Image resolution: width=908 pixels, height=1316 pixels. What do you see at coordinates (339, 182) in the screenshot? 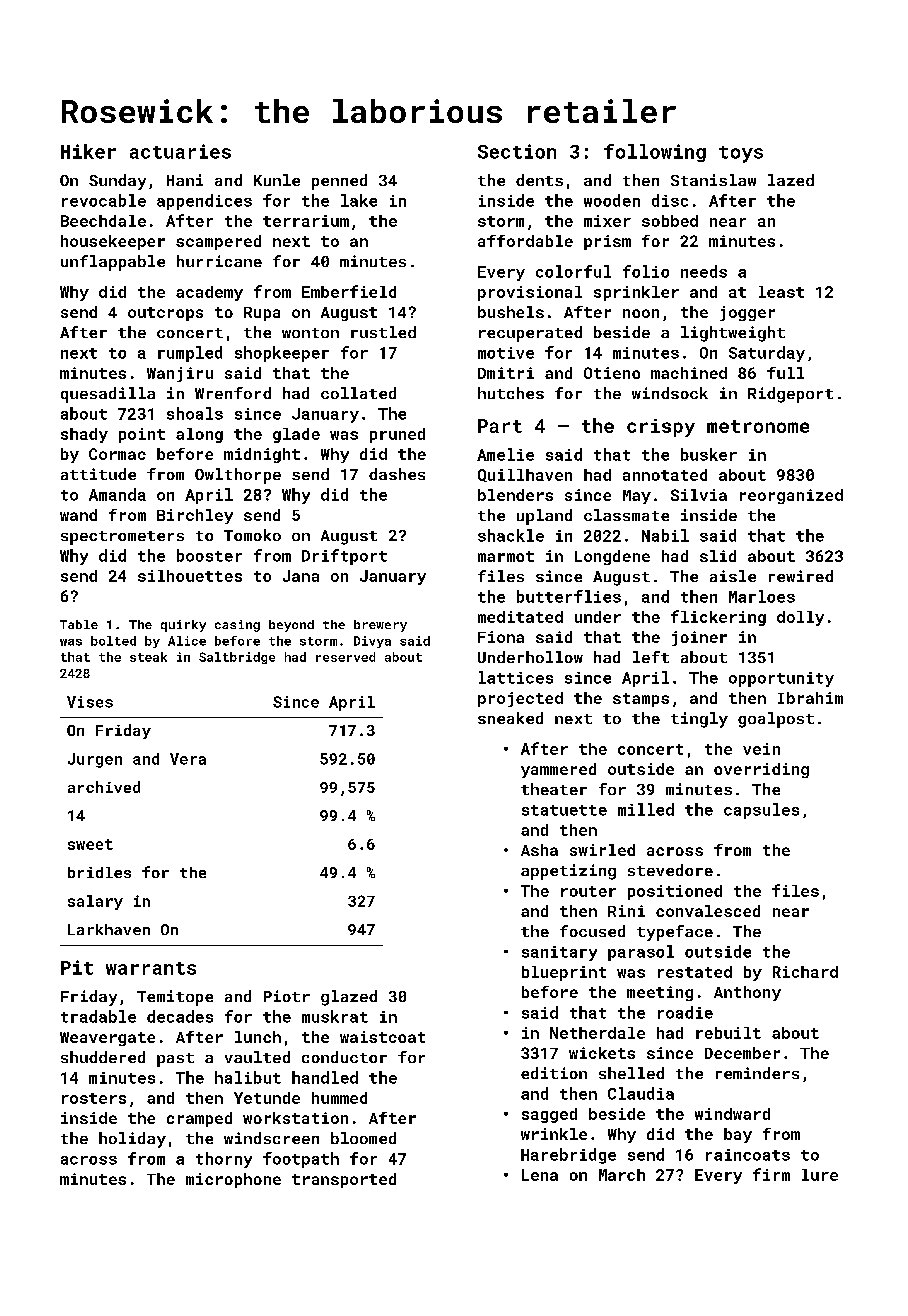
I see `penned` at bounding box center [339, 182].
